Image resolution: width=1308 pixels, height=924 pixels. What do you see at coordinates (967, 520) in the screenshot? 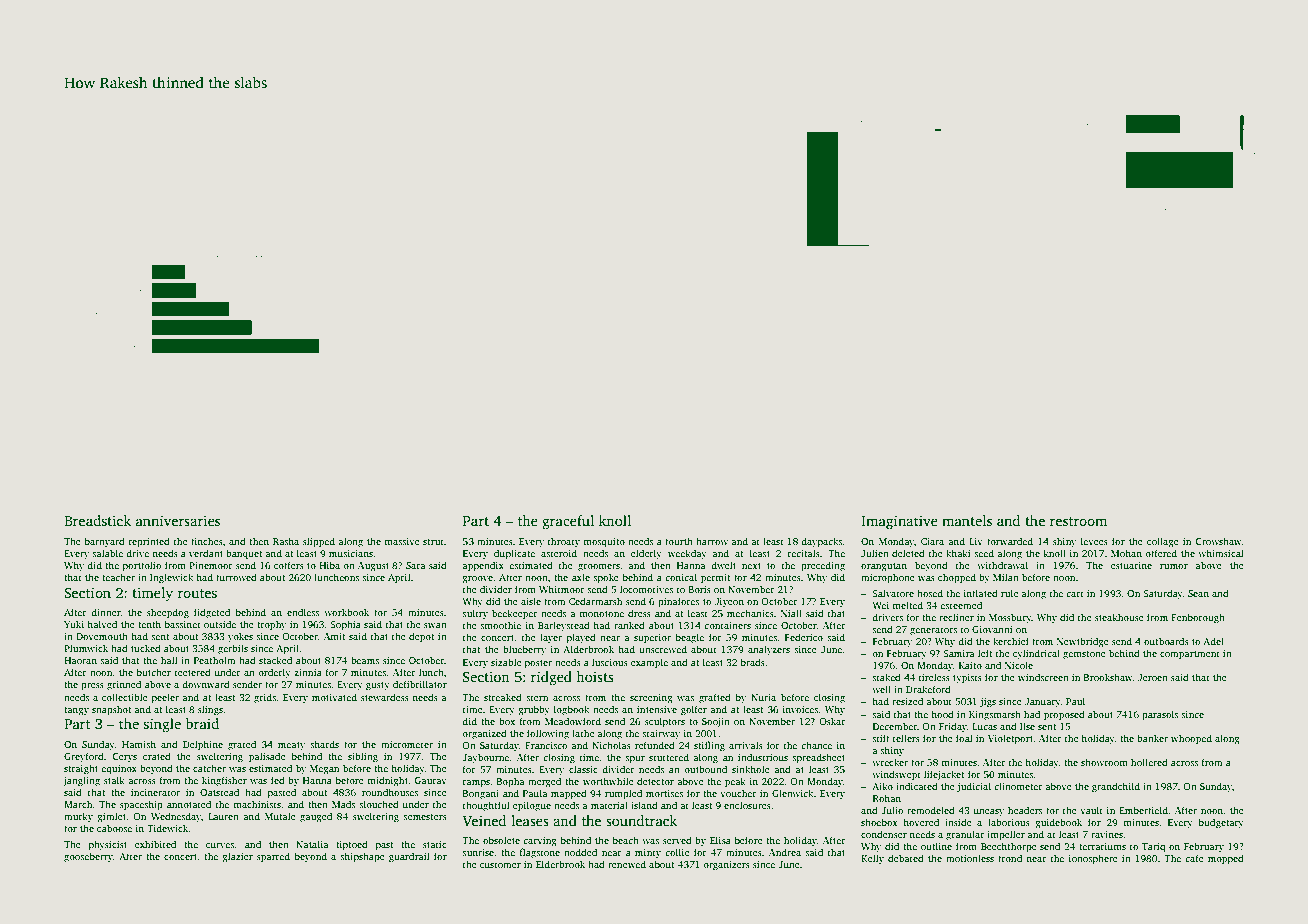
I see `mantels` at bounding box center [967, 520].
